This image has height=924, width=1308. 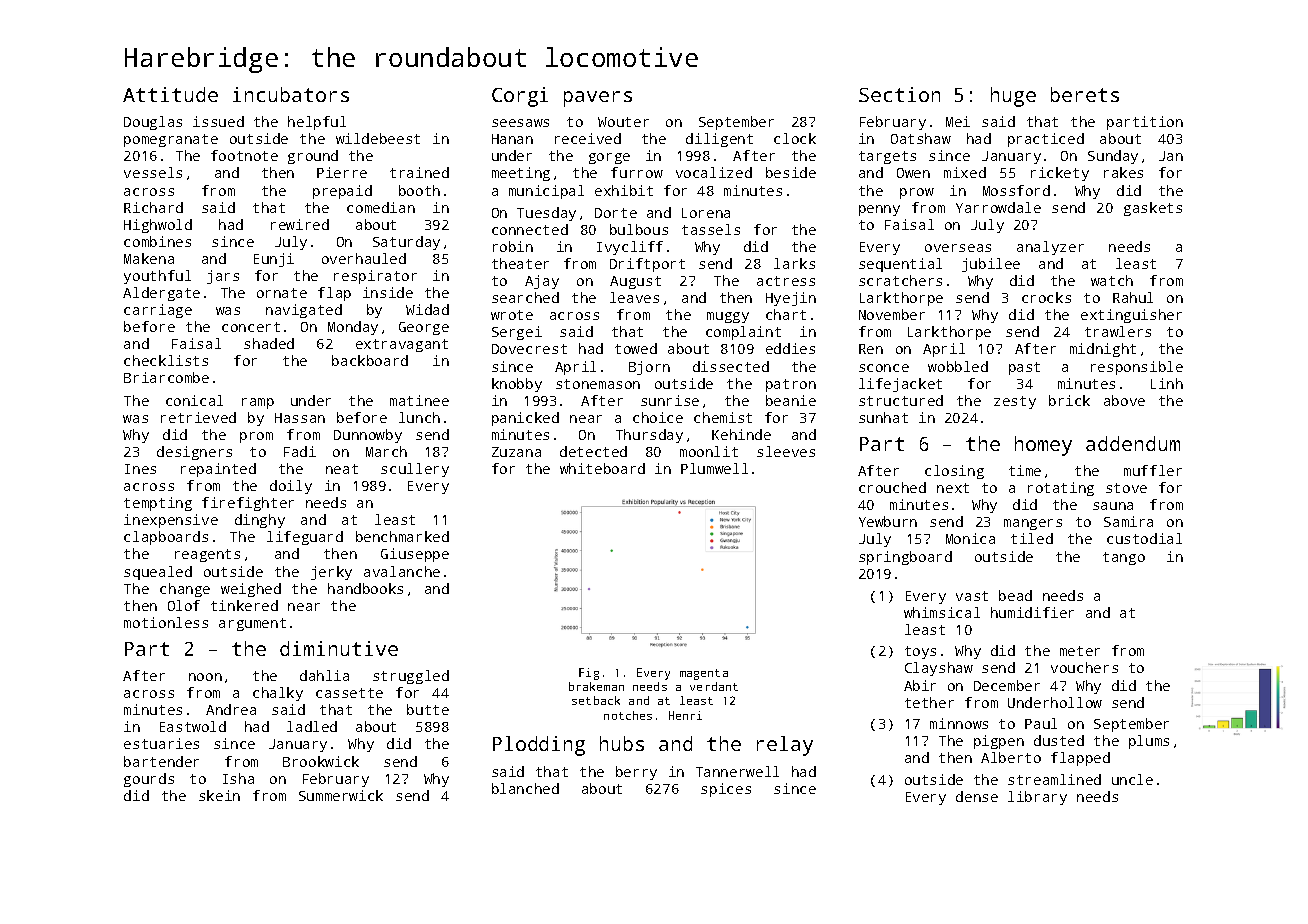 What do you see at coordinates (539, 746) in the image?
I see `Plodding` at bounding box center [539, 746].
